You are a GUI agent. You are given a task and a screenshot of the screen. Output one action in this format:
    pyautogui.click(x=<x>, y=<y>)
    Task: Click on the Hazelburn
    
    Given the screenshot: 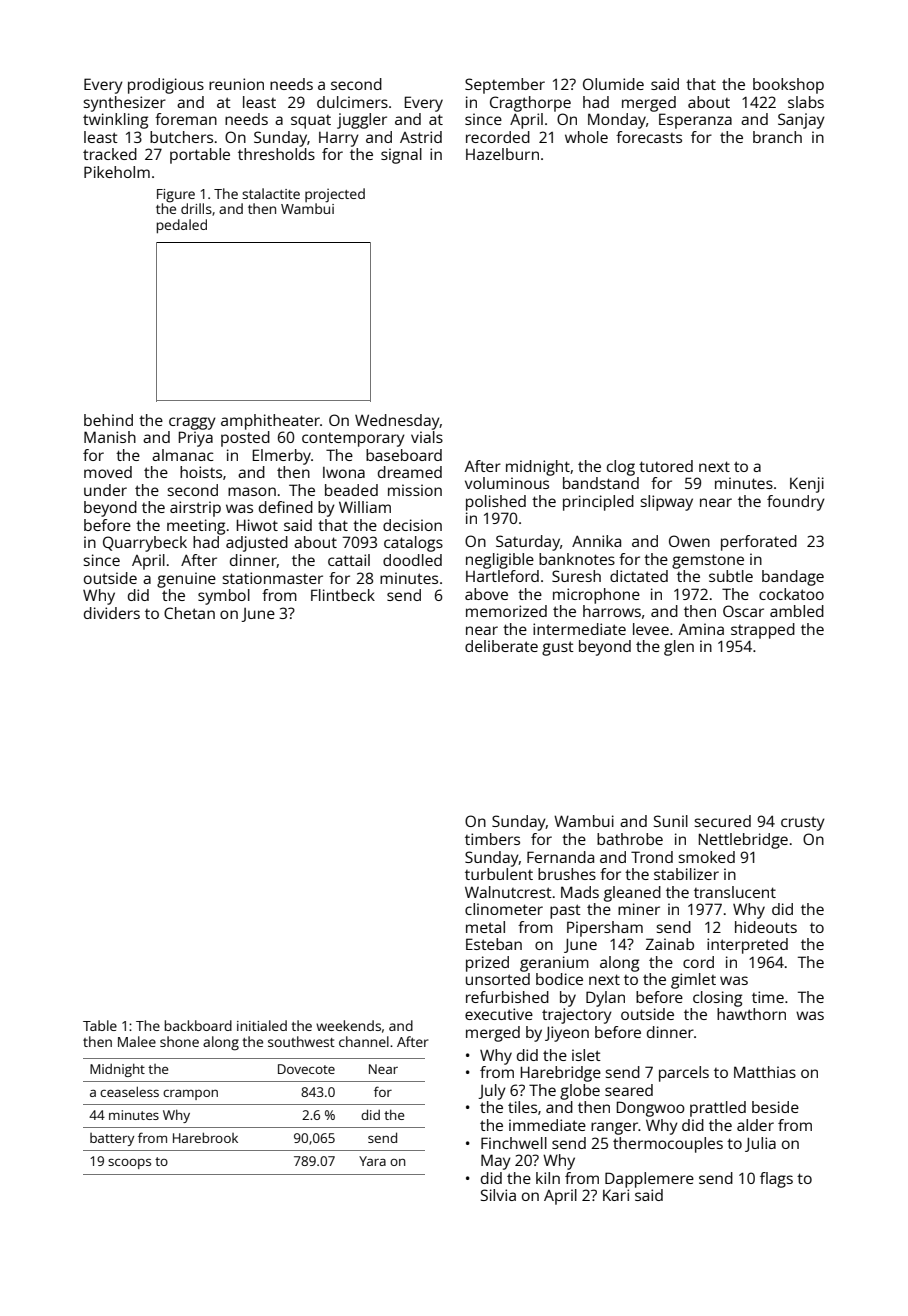 What is the action you would take?
    pyautogui.click(x=502, y=154)
